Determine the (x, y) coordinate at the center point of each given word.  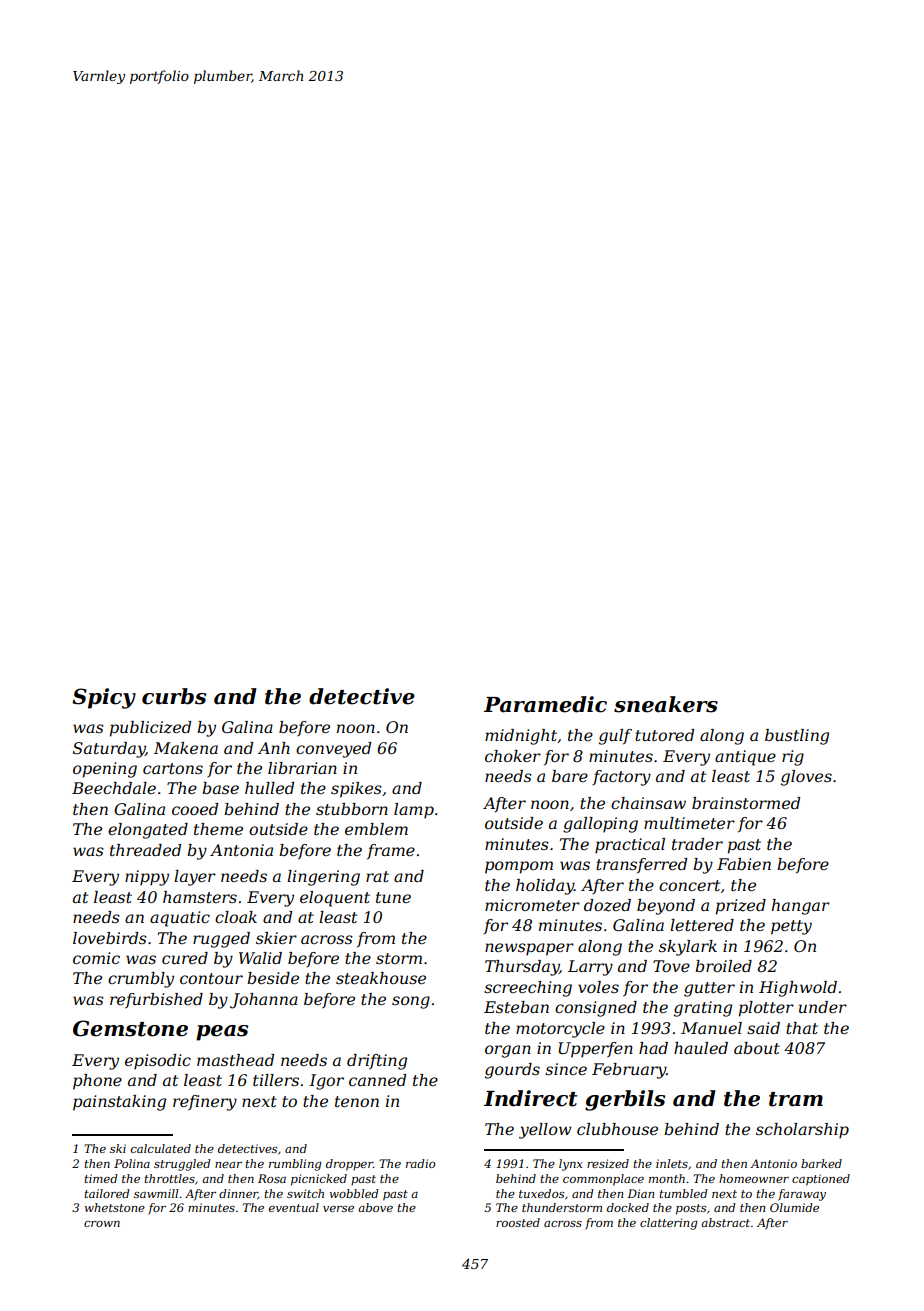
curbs (174, 696)
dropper (349, 1165)
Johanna (264, 1001)
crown (102, 1224)
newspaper (529, 949)
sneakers (666, 704)
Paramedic (545, 704)
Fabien (744, 864)
